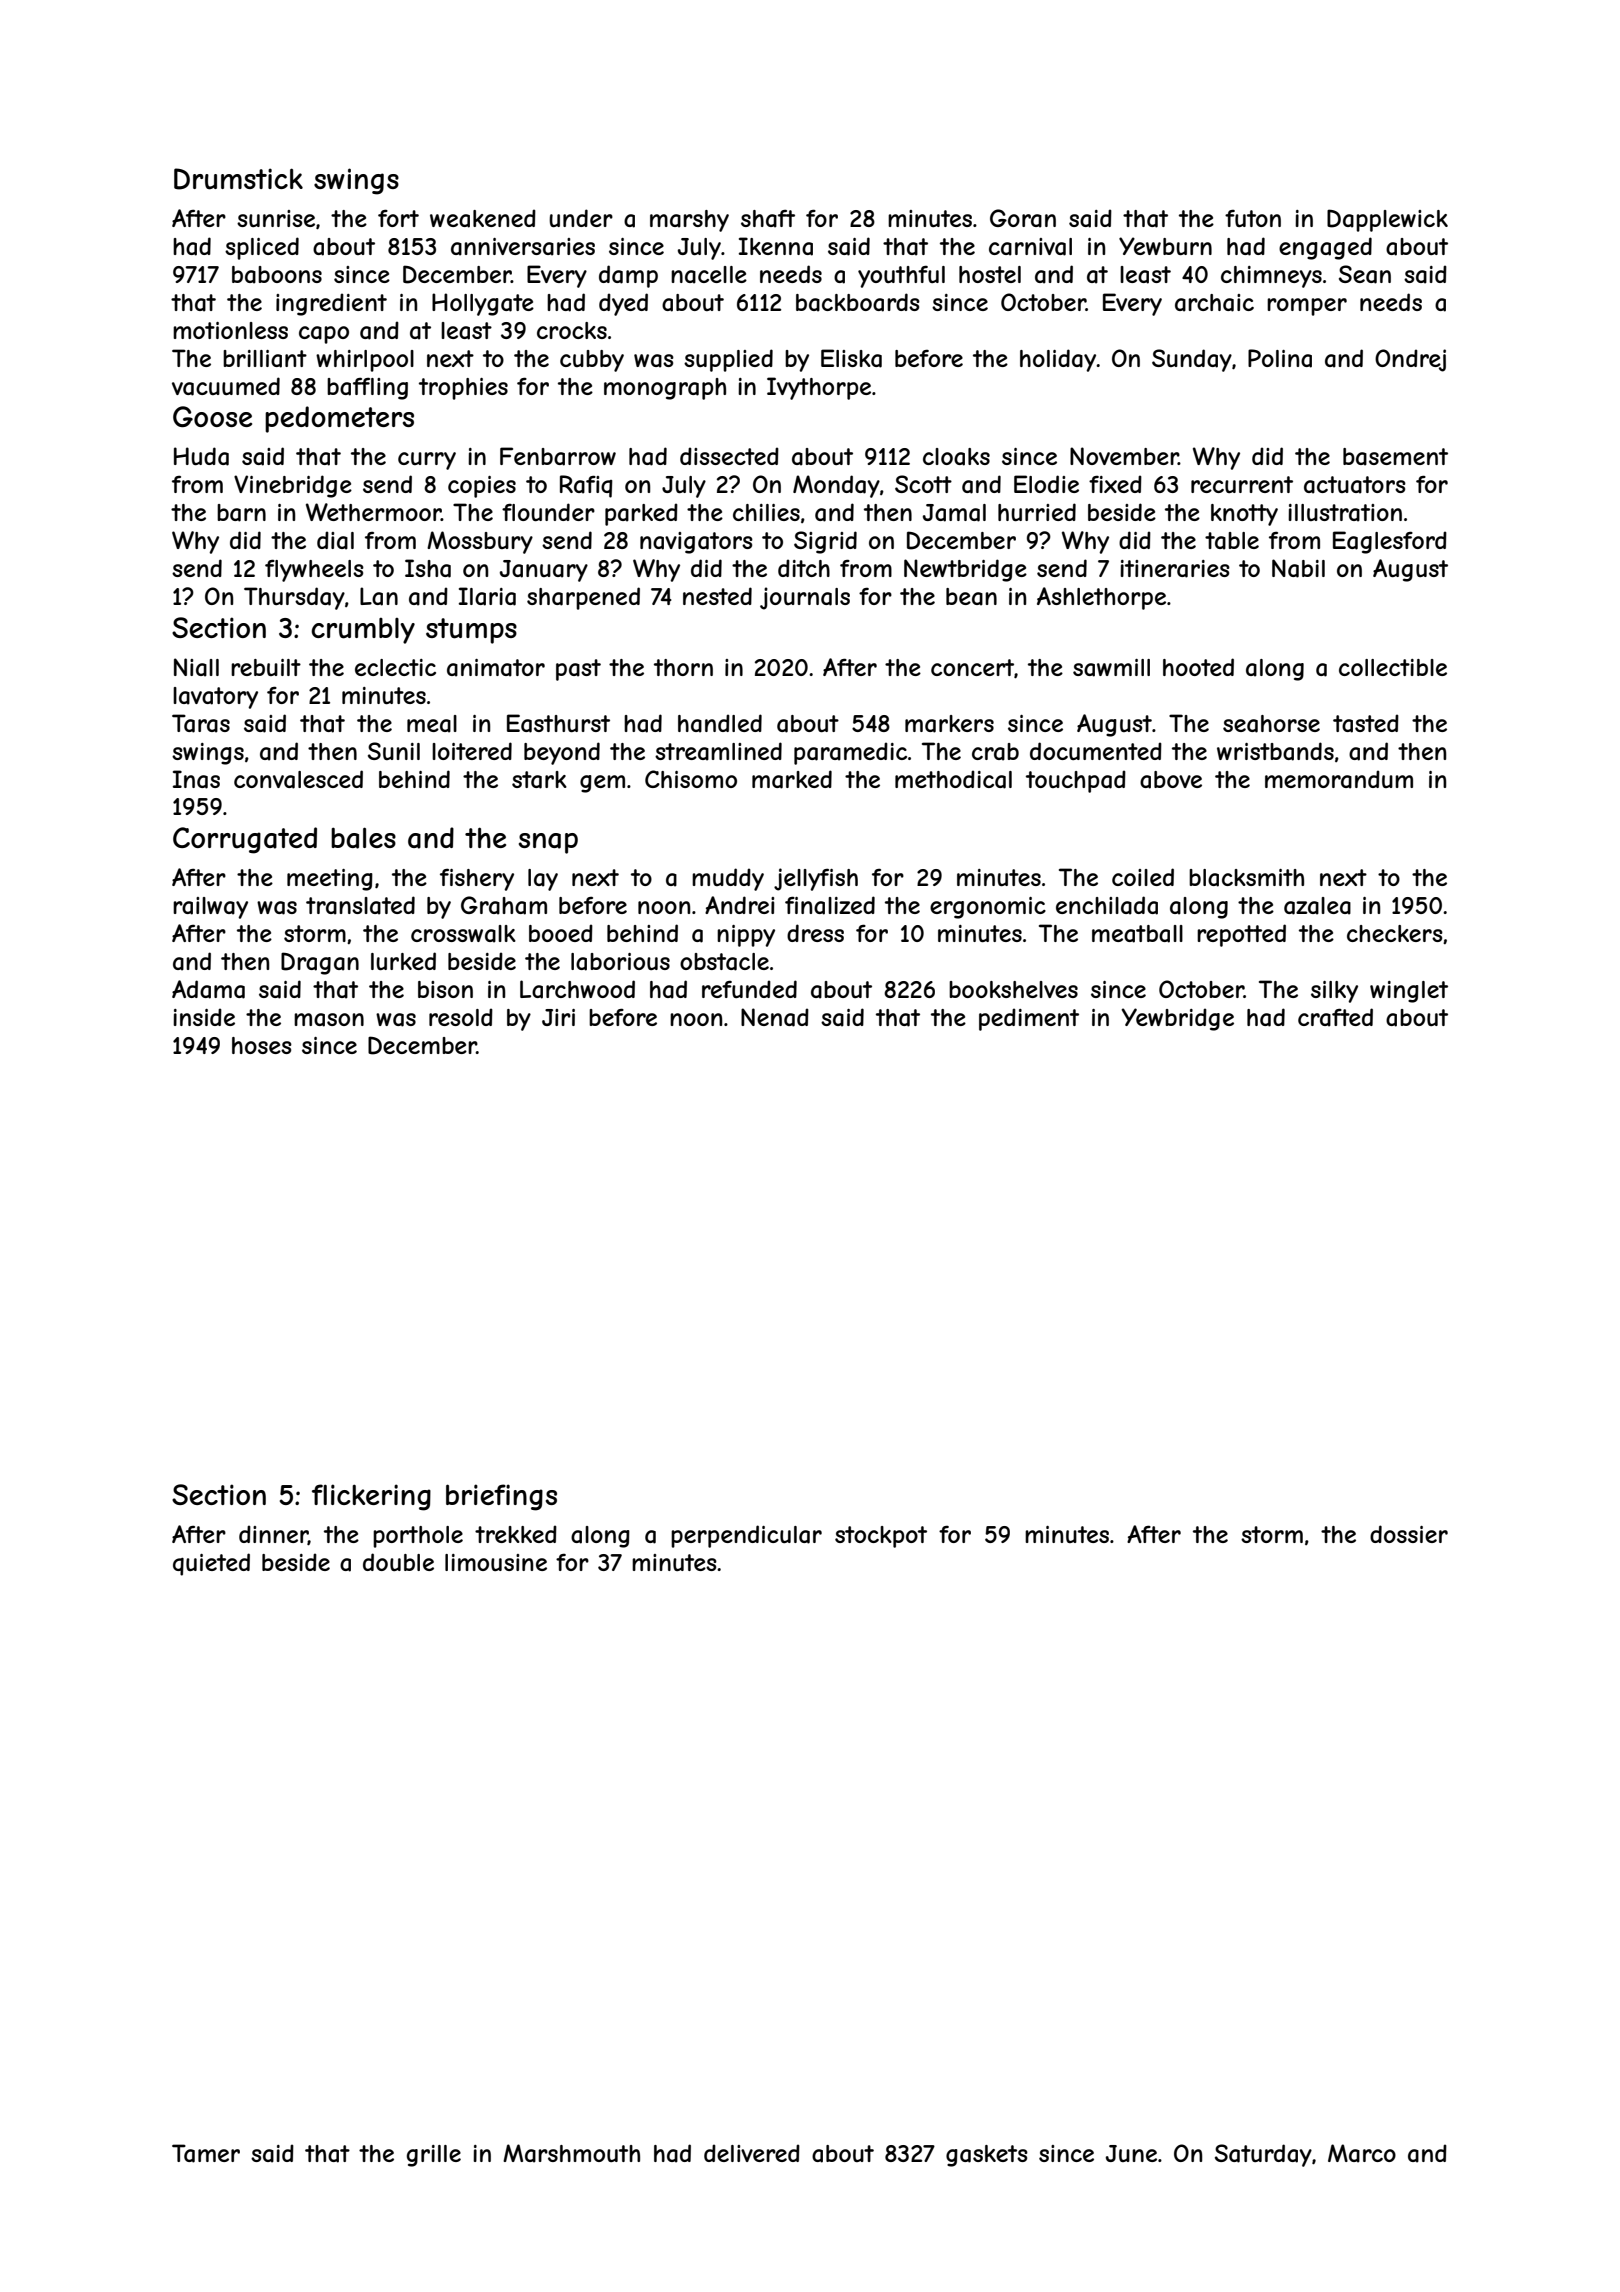 The image size is (1620, 2292). I want to click on June, so click(1131, 2153).
